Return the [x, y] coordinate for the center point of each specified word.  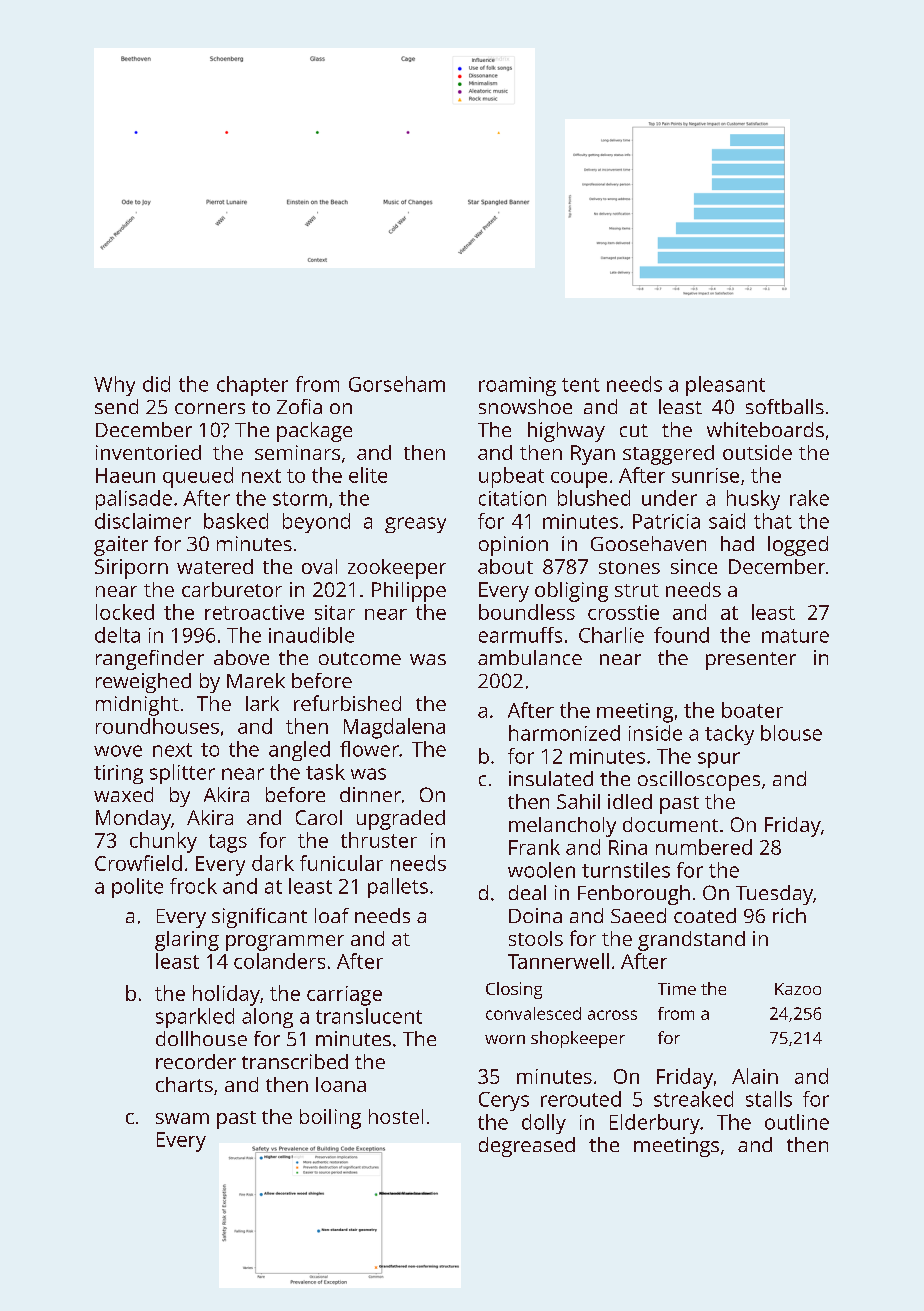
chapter [252, 386]
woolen [541, 870]
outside [757, 452]
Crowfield [138, 863]
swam [182, 1118]
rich [789, 915]
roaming [517, 386]
